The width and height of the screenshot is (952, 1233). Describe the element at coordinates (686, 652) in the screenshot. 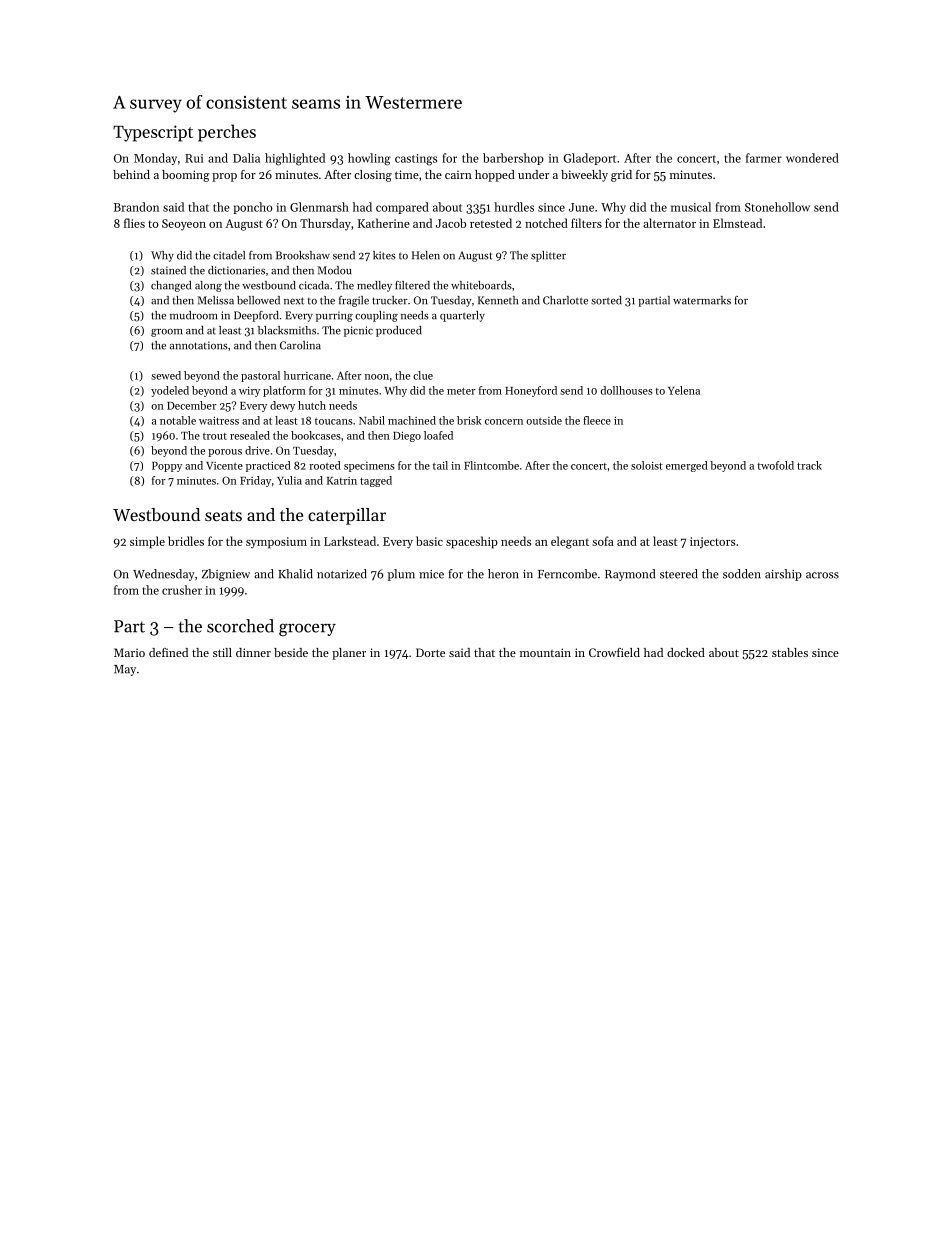

I see `docked` at that location.
